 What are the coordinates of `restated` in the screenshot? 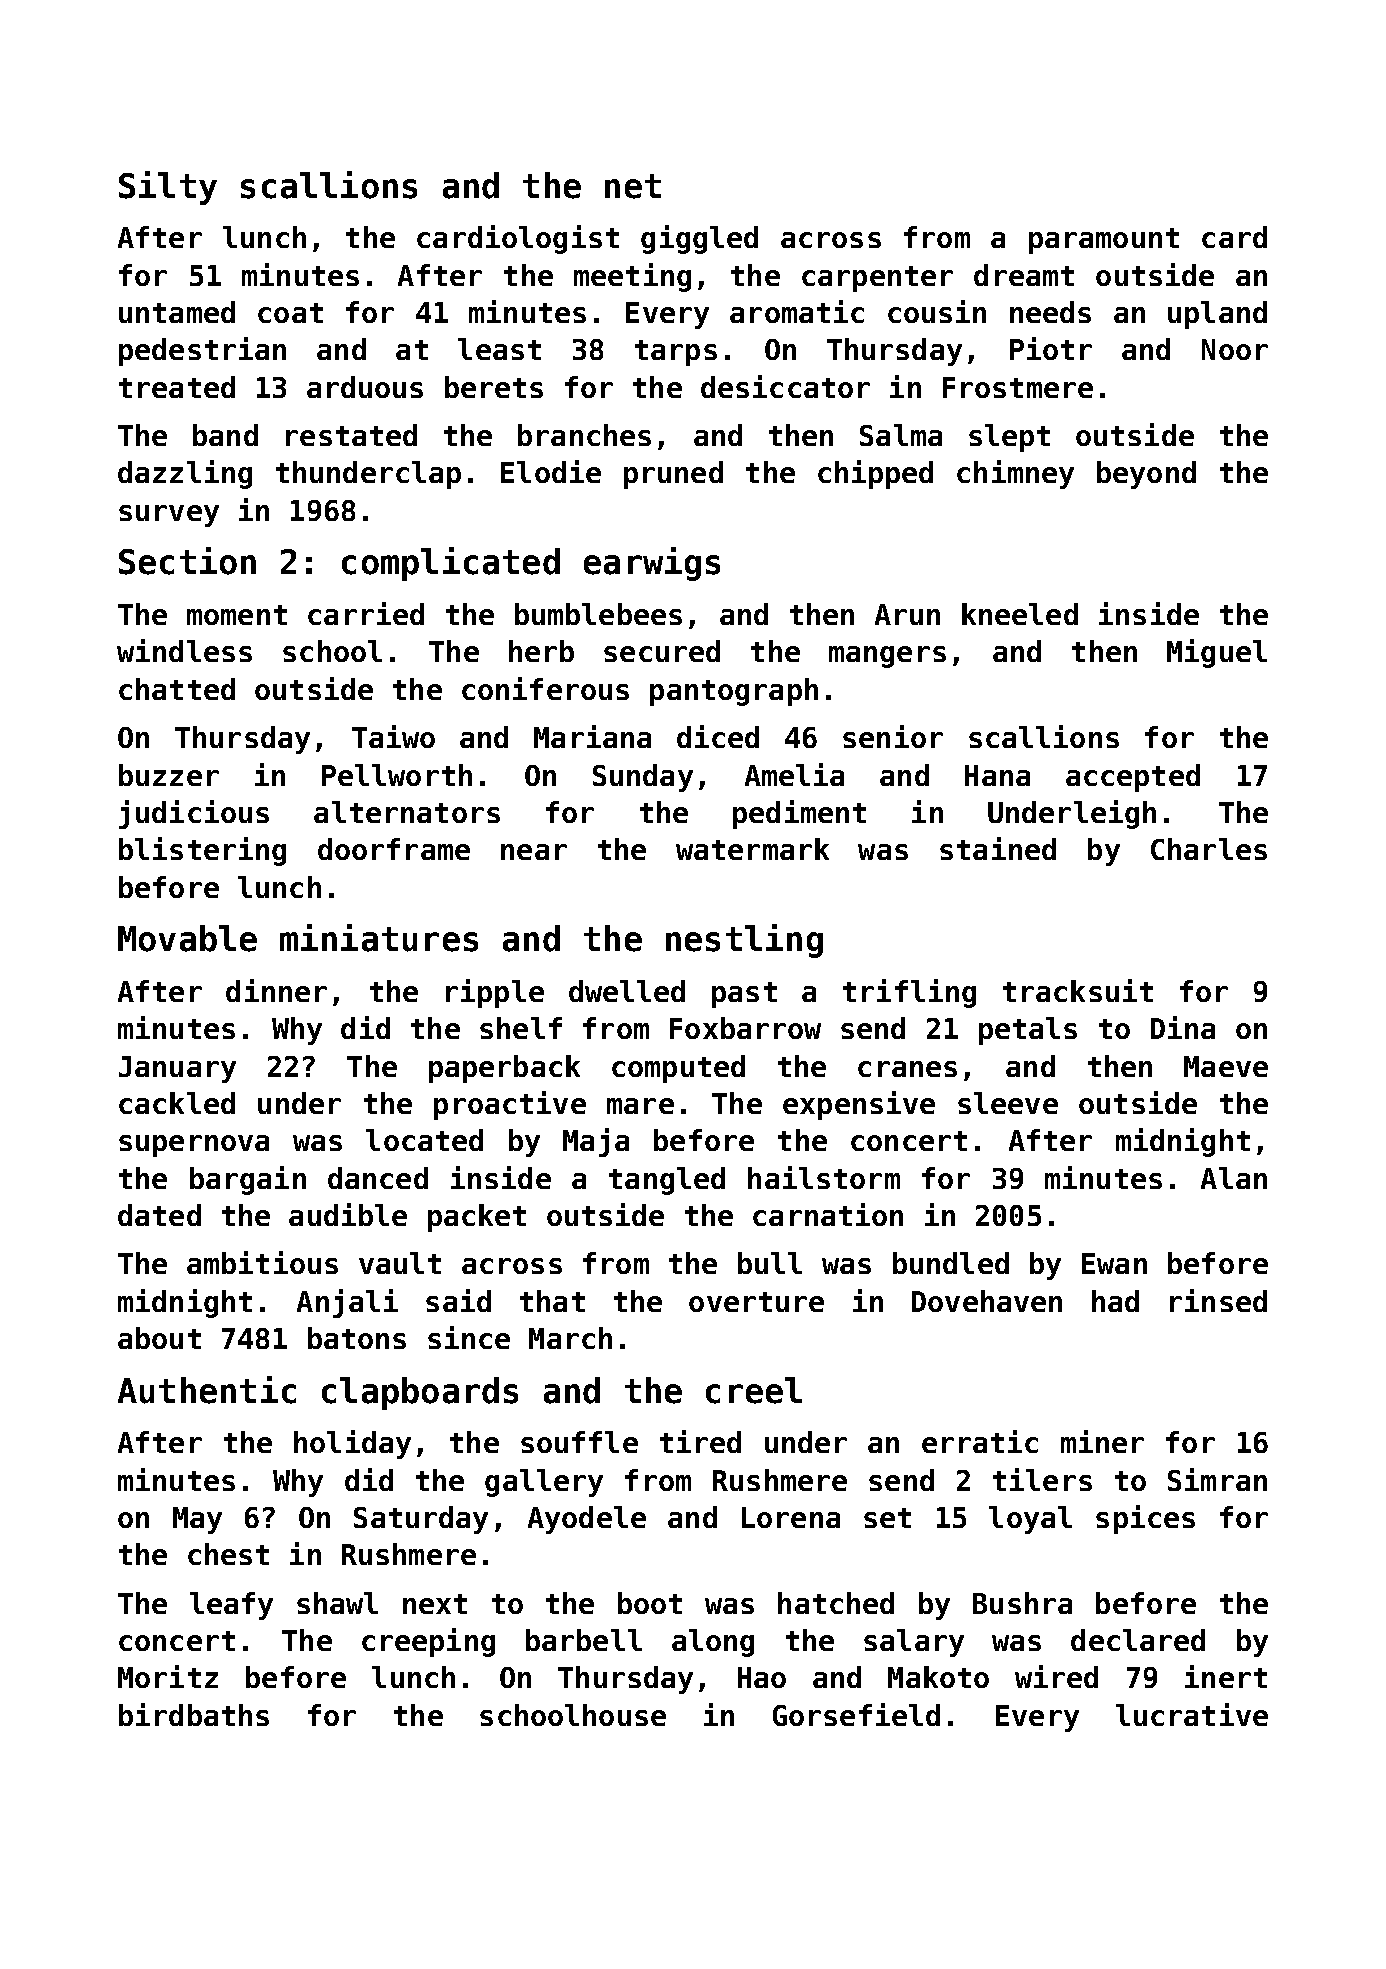 It's located at (351, 435).
